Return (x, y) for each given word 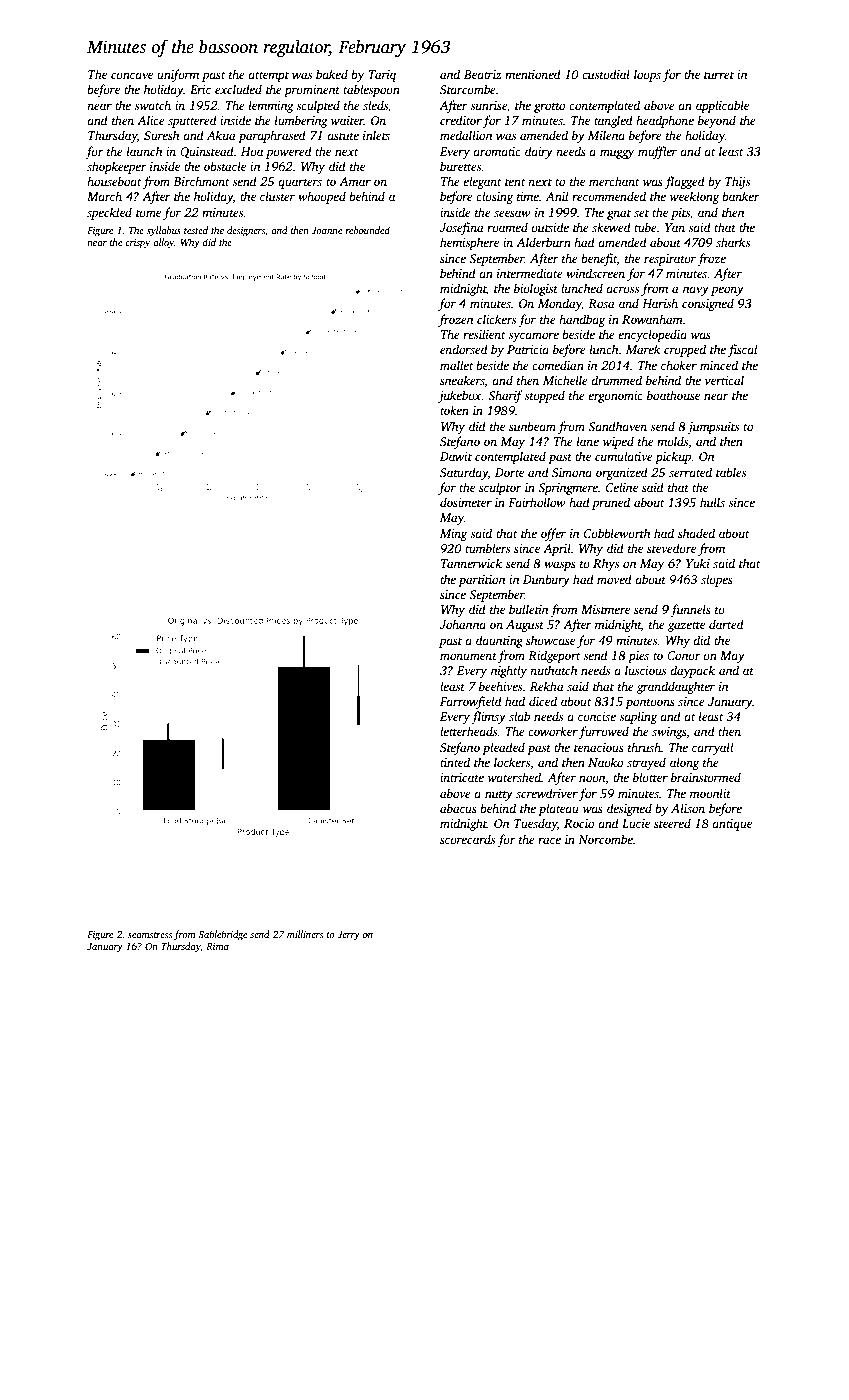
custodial (606, 74)
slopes (717, 580)
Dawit (456, 456)
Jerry (348, 936)
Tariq (382, 76)
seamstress (150, 935)
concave (132, 75)
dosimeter (466, 502)
